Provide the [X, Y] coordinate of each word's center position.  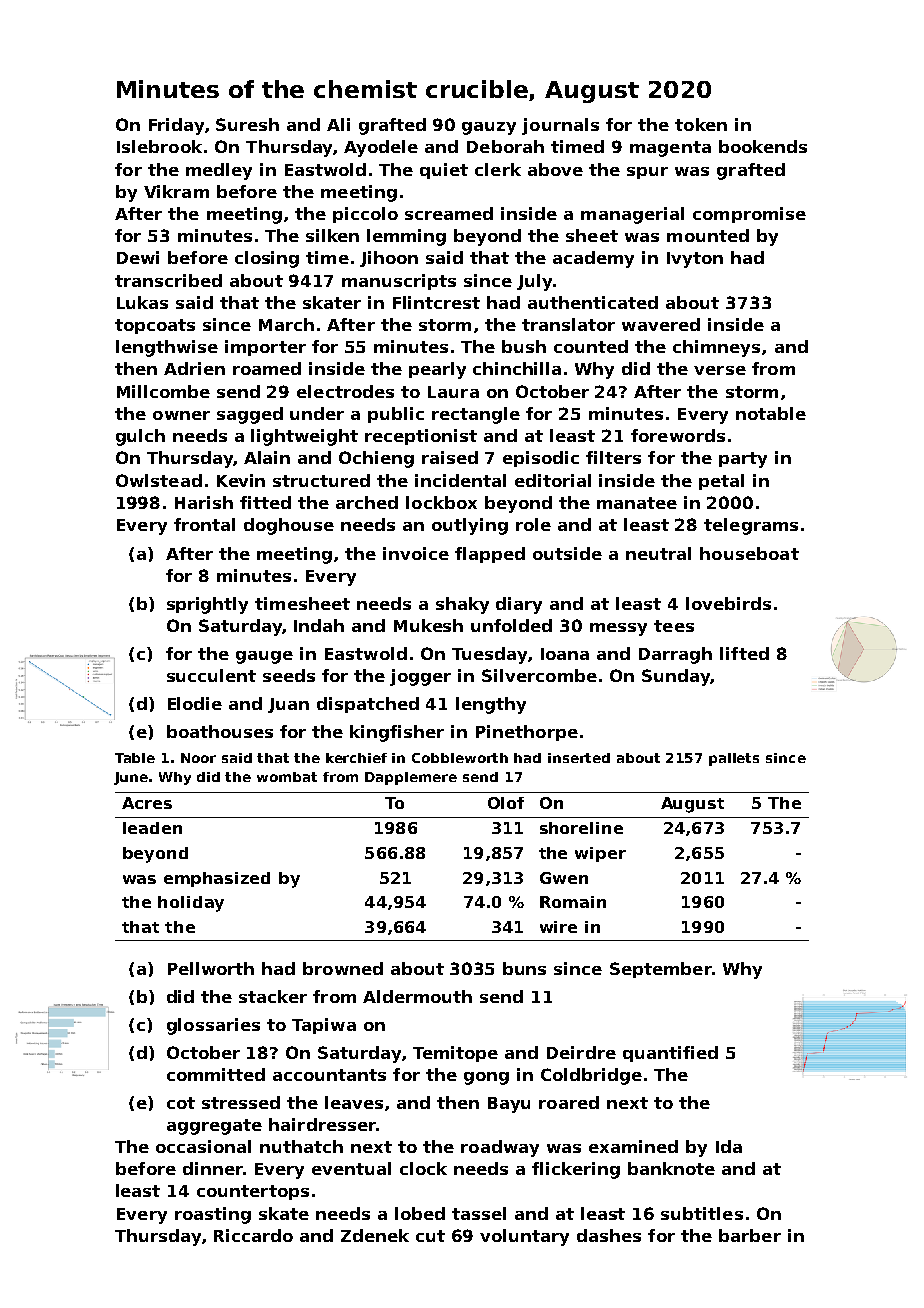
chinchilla [517, 368]
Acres [147, 803]
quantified [670, 1054]
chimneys [716, 348]
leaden [152, 828]
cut [430, 1236]
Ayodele [381, 148]
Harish [204, 502]
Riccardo [253, 1235]
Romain [573, 902]
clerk [498, 169]
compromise [749, 215]
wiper [600, 854]
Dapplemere [411, 778]
